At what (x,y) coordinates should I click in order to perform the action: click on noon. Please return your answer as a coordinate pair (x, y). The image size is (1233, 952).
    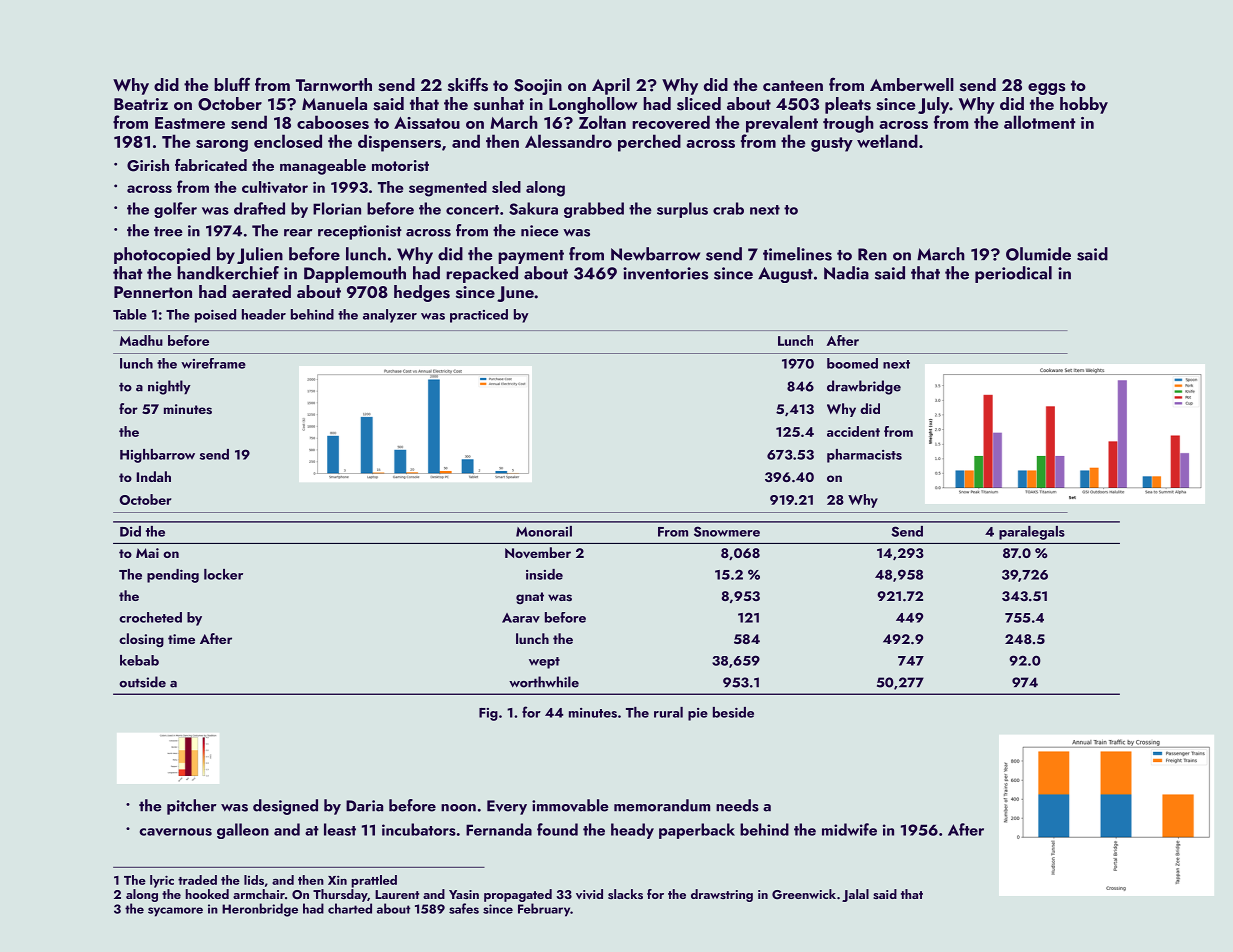
    Looking at the image, I should click on (458, 808).
